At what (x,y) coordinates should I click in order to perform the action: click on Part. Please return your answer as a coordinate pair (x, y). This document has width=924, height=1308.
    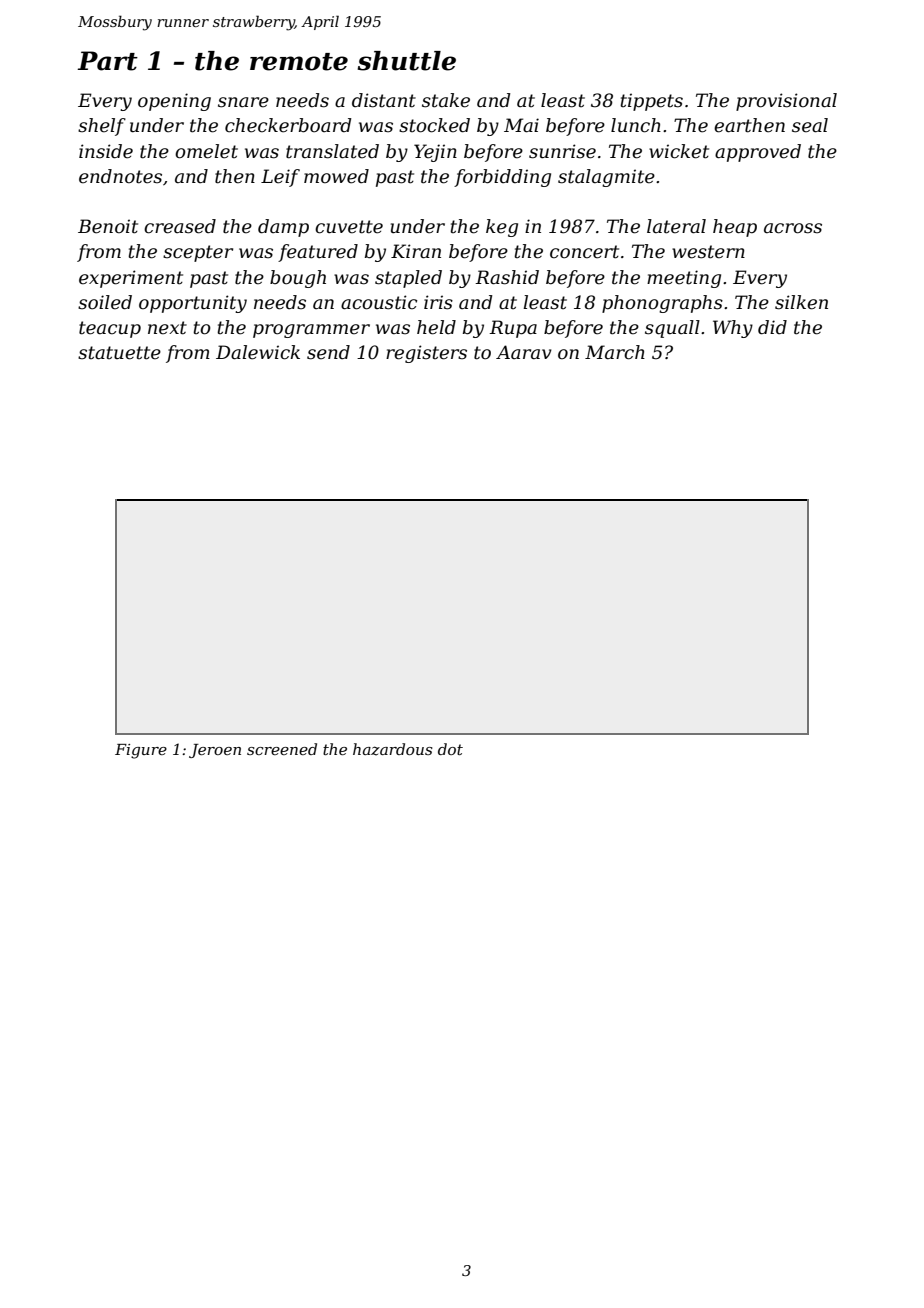
    Looking at the image, I should click on (107, 61).
